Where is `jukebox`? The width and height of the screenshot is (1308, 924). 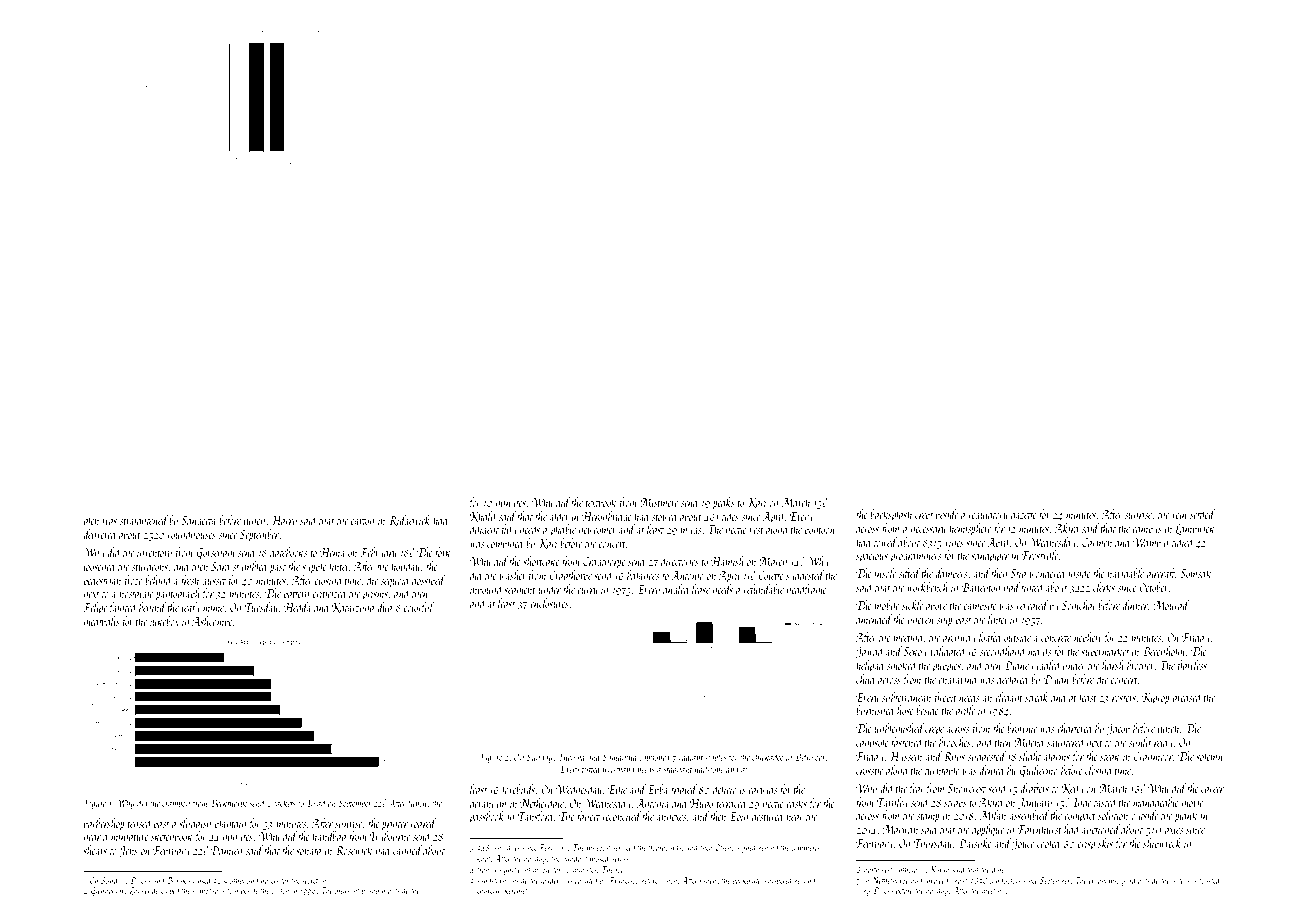
jukebox is located at coordinates (163, 622).
